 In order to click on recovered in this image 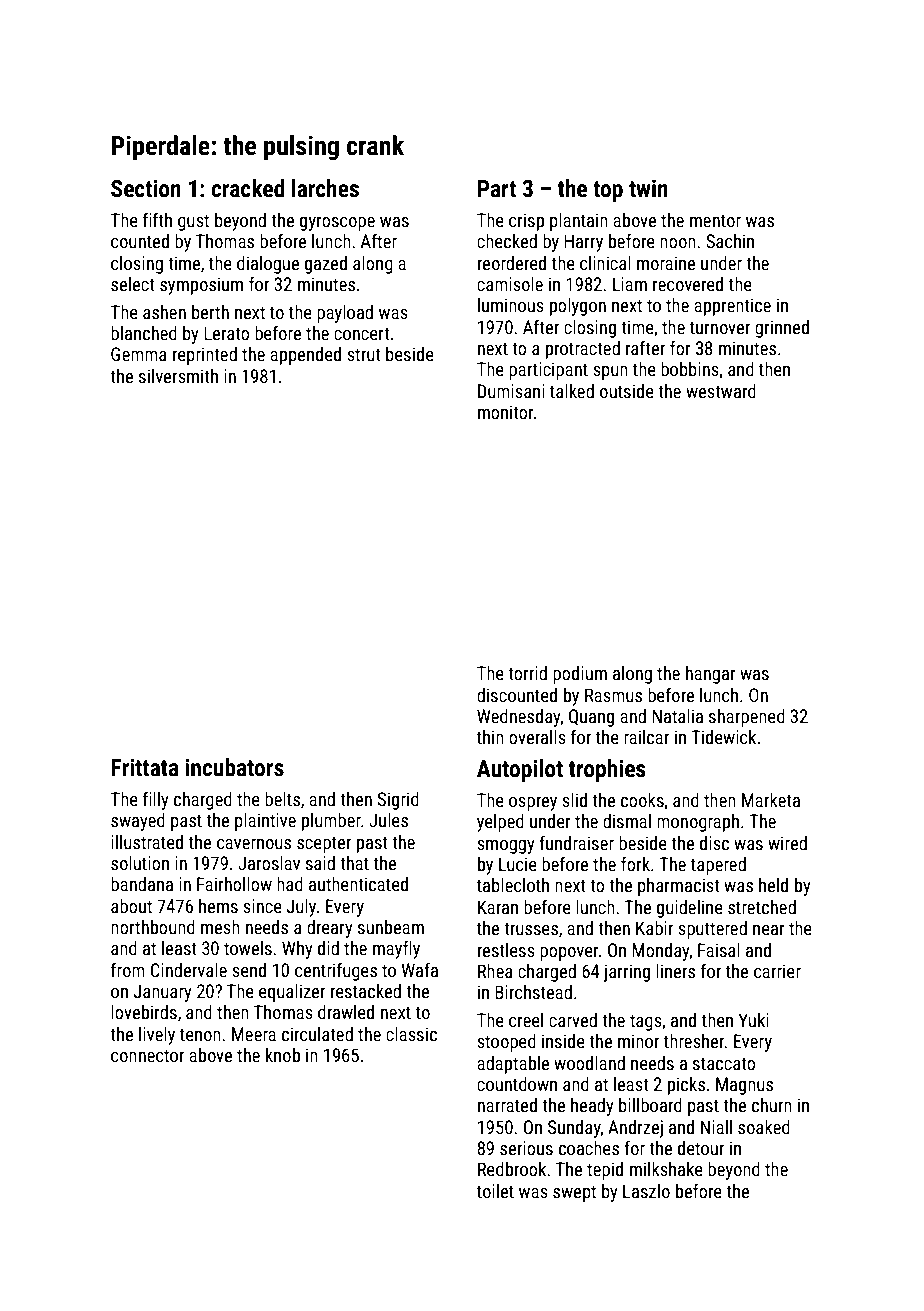, I will do `click(688, 284)`.
